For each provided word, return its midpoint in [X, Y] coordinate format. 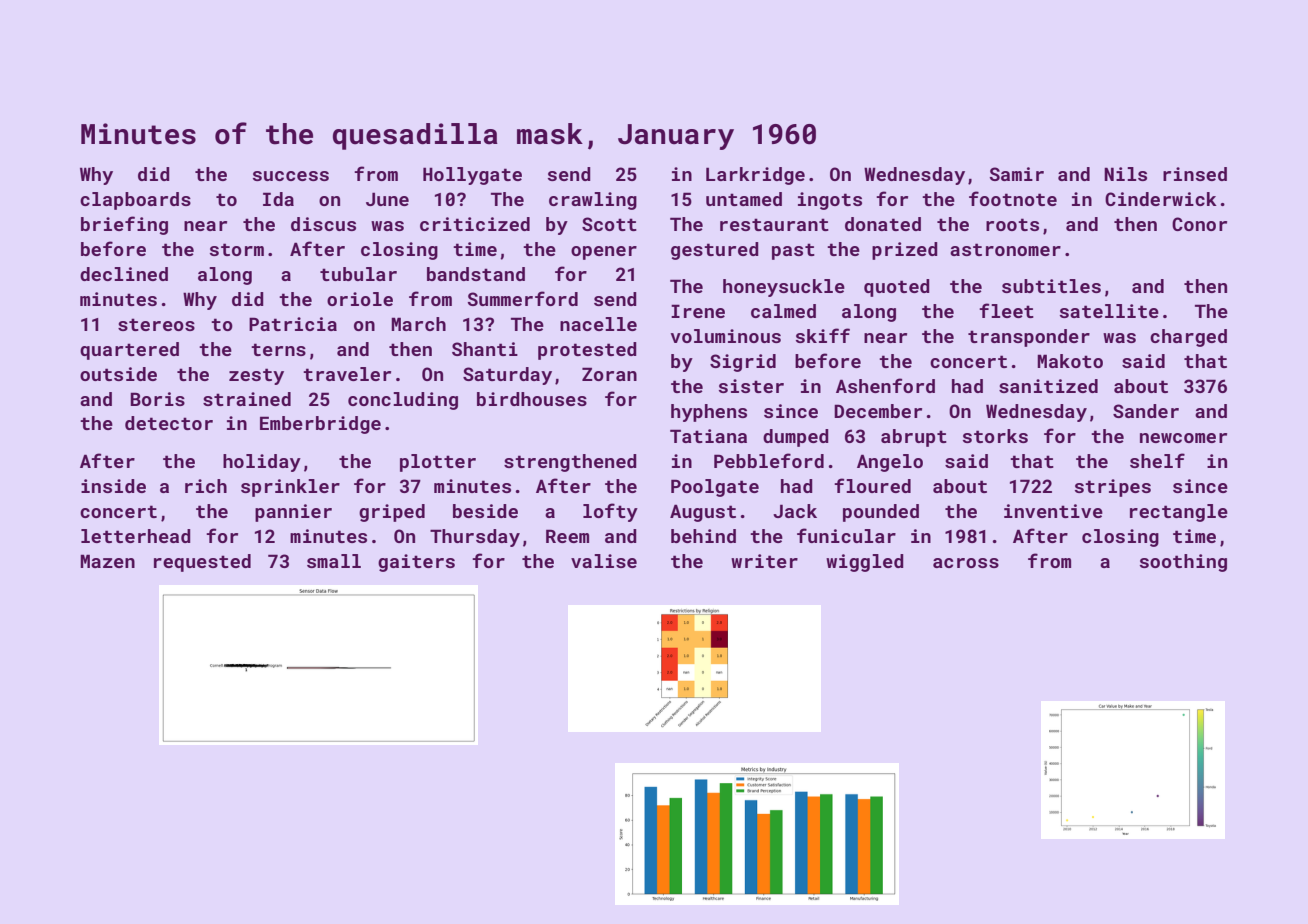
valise [604, 561]
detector [169, 423]
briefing [124, 225]
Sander [1146, 411]
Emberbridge [320, 425]
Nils [1125, 174]
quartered [129, 351]
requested [202, 563]
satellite [1109, 311]
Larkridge [755, 176]
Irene [698, 311]
